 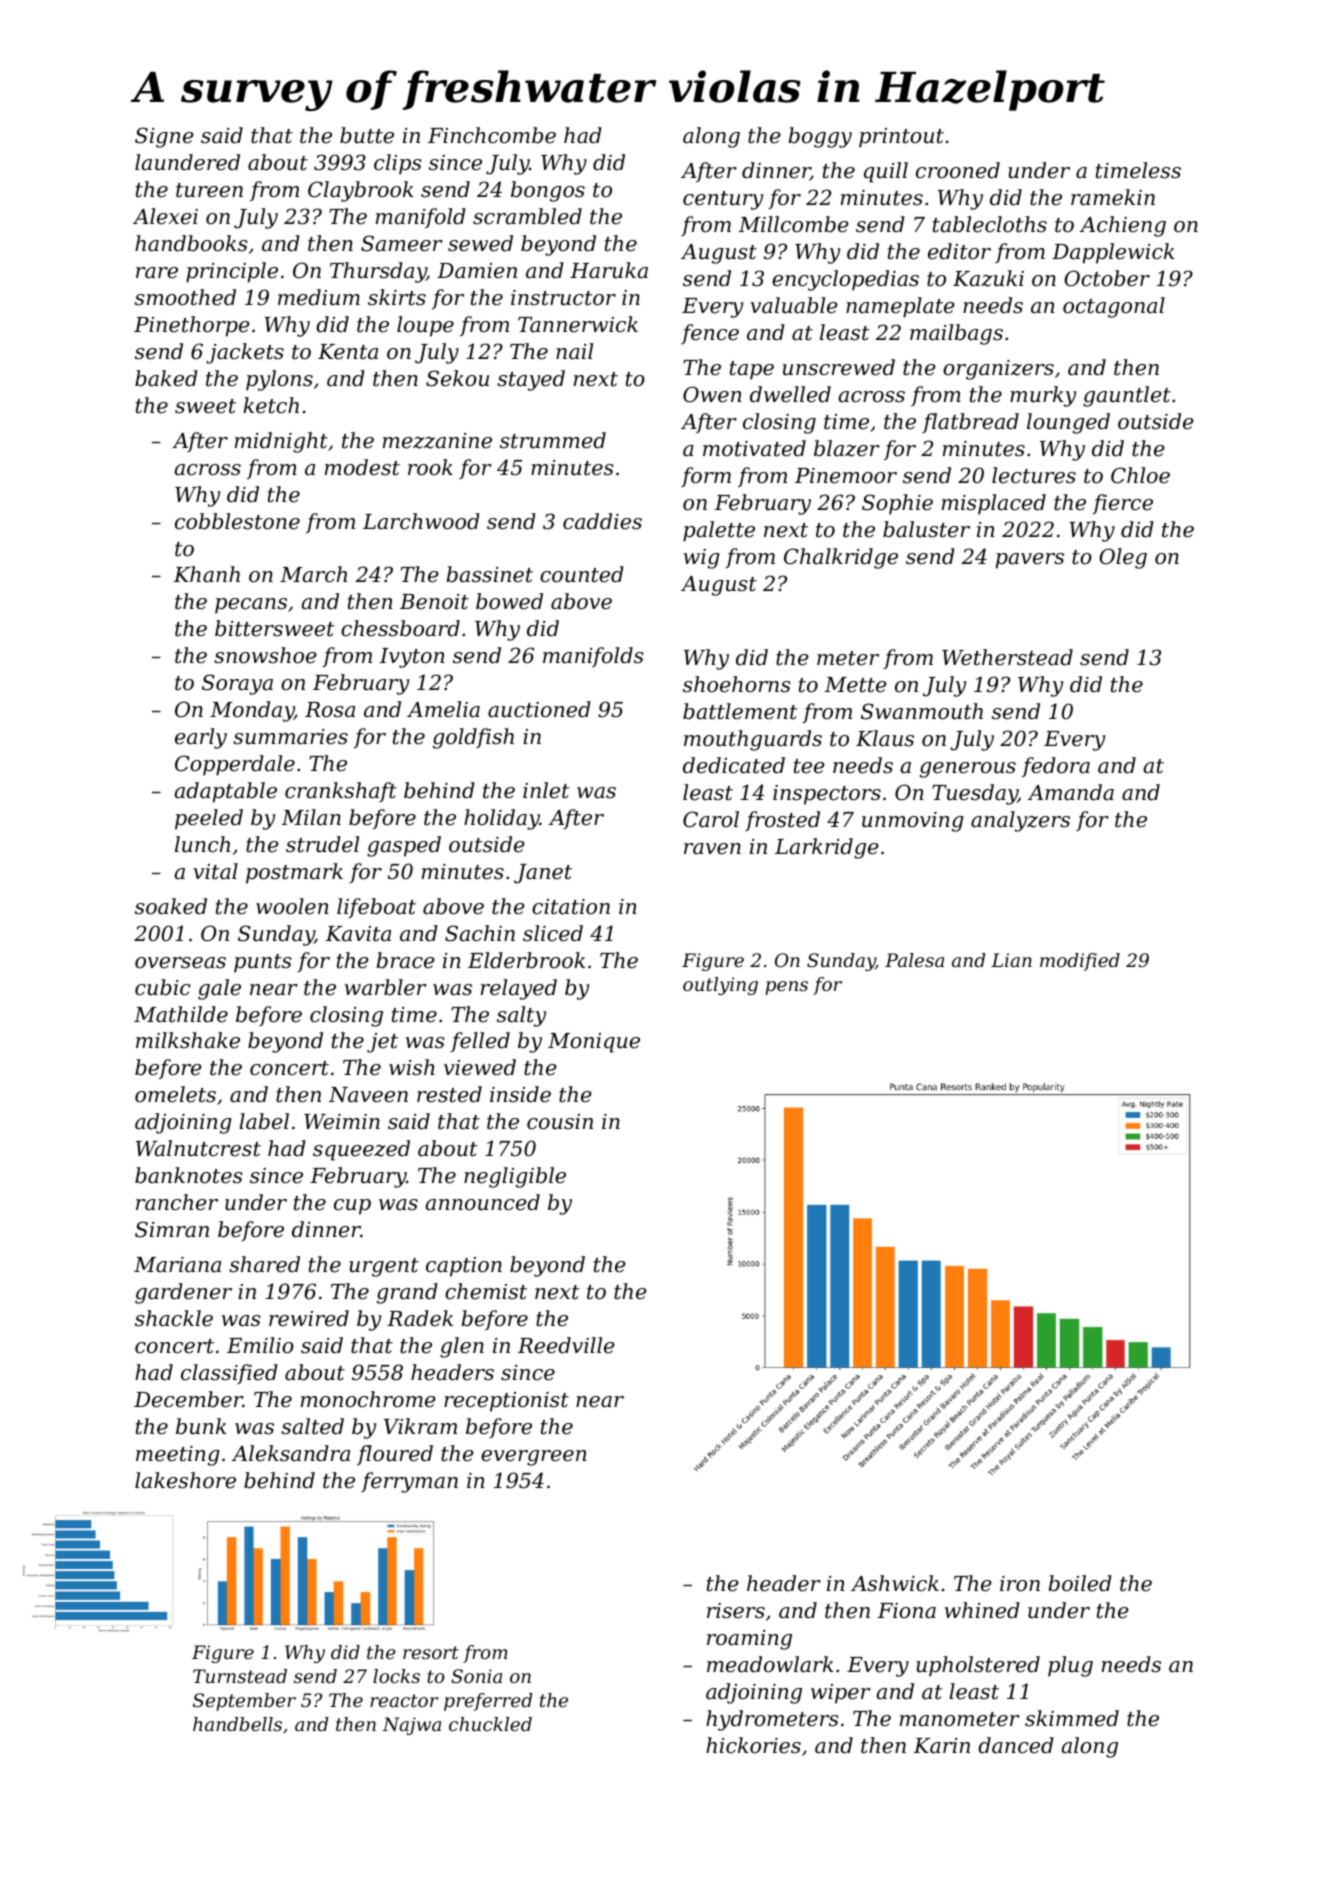 I want to click on midnight, so click(x=281, y=442).
